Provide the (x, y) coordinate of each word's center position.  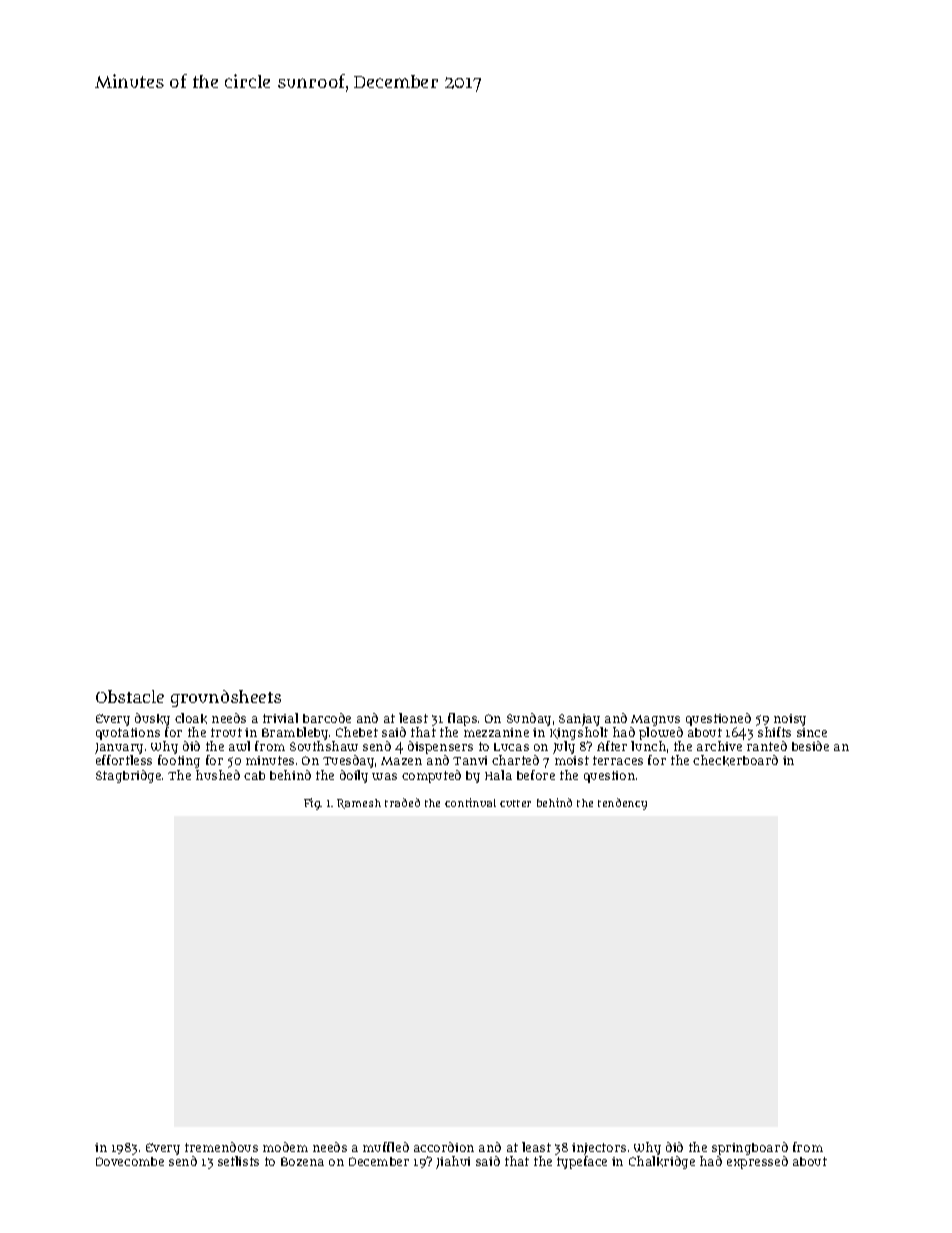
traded (402, 802)
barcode (327, 718)
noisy (790, 720)
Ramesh (359, 804)
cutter (515, 803)
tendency (622, 804)
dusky (152, 719)
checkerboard (735, 760)
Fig (312, 804)
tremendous (221, 1147)
